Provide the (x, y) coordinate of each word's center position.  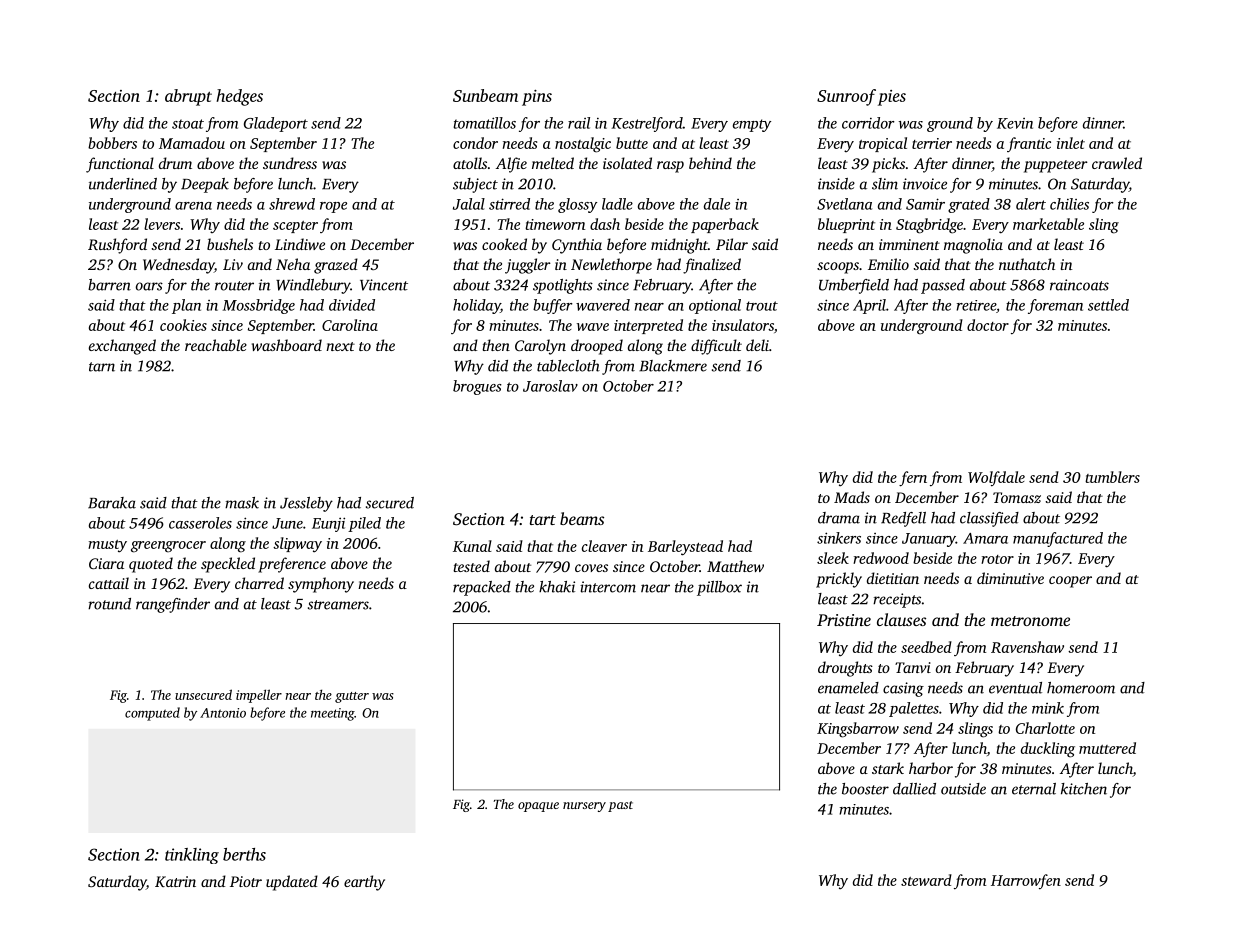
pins (537, 98)
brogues (477, 387)
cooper (1070, 582)
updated (292, 883)
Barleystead (685, 548)
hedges (239, 97)
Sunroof (846, 97)
